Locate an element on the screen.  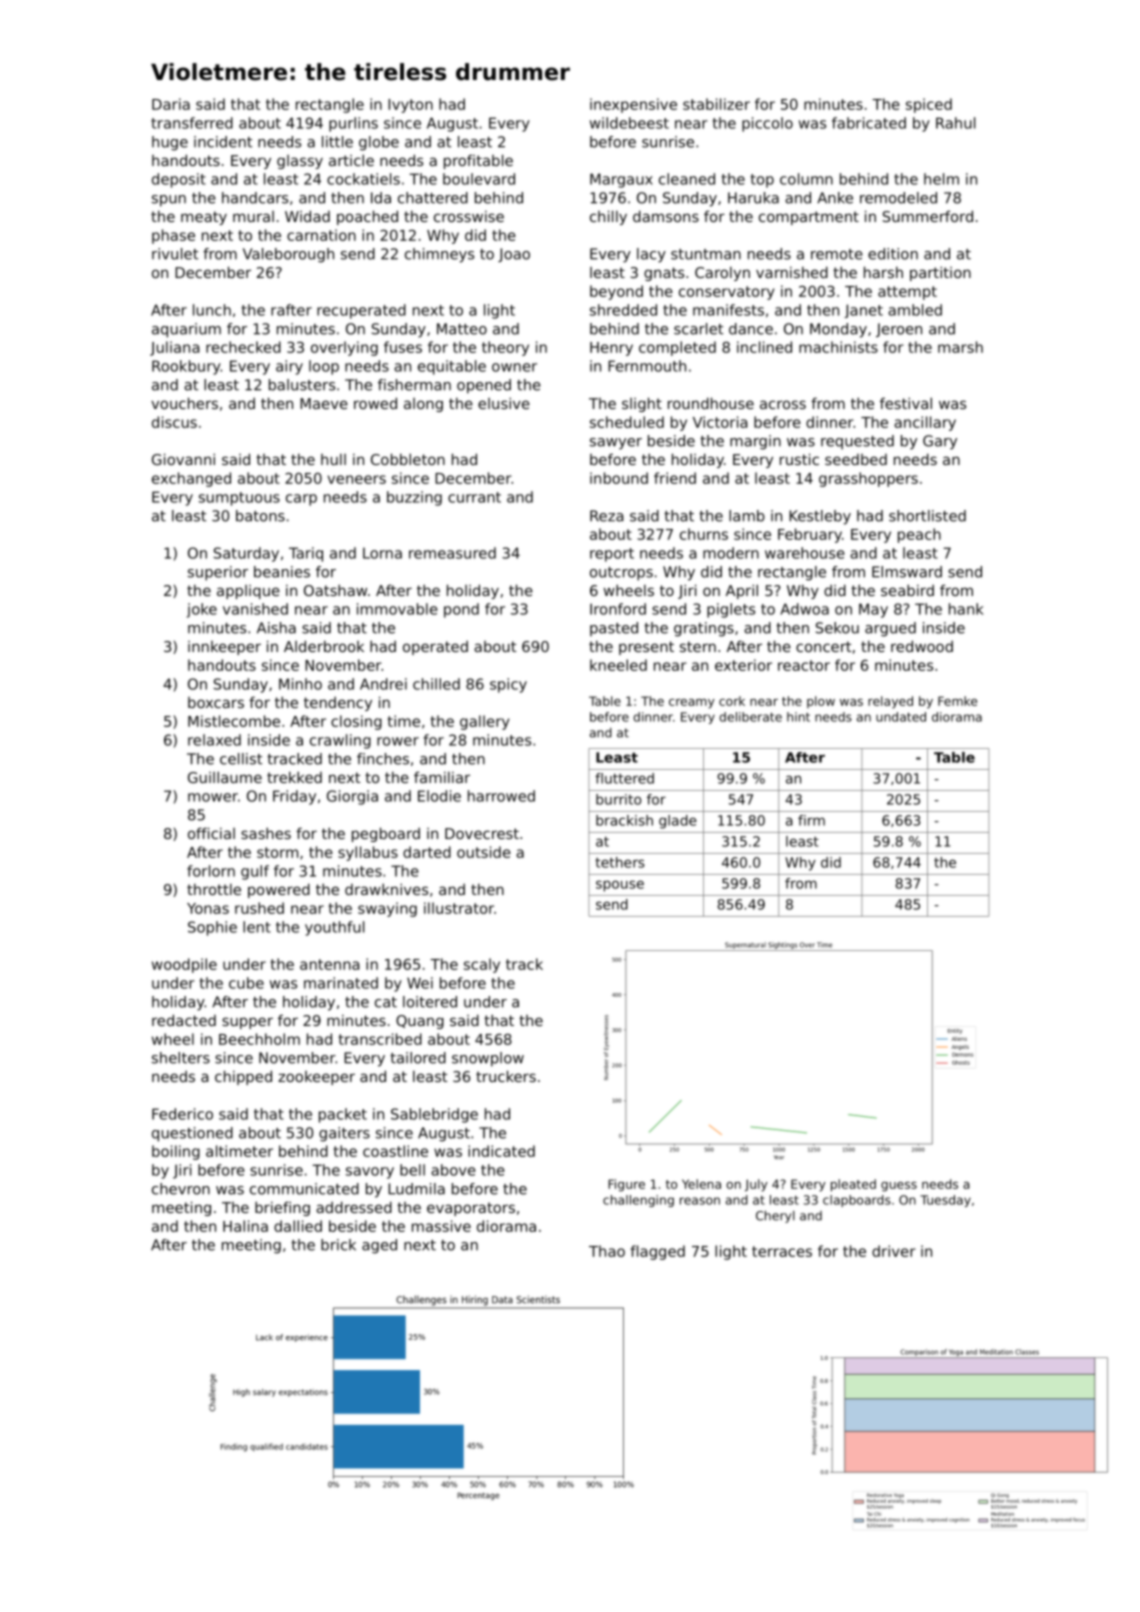
terraces is located at coordinates (782, 1251).
